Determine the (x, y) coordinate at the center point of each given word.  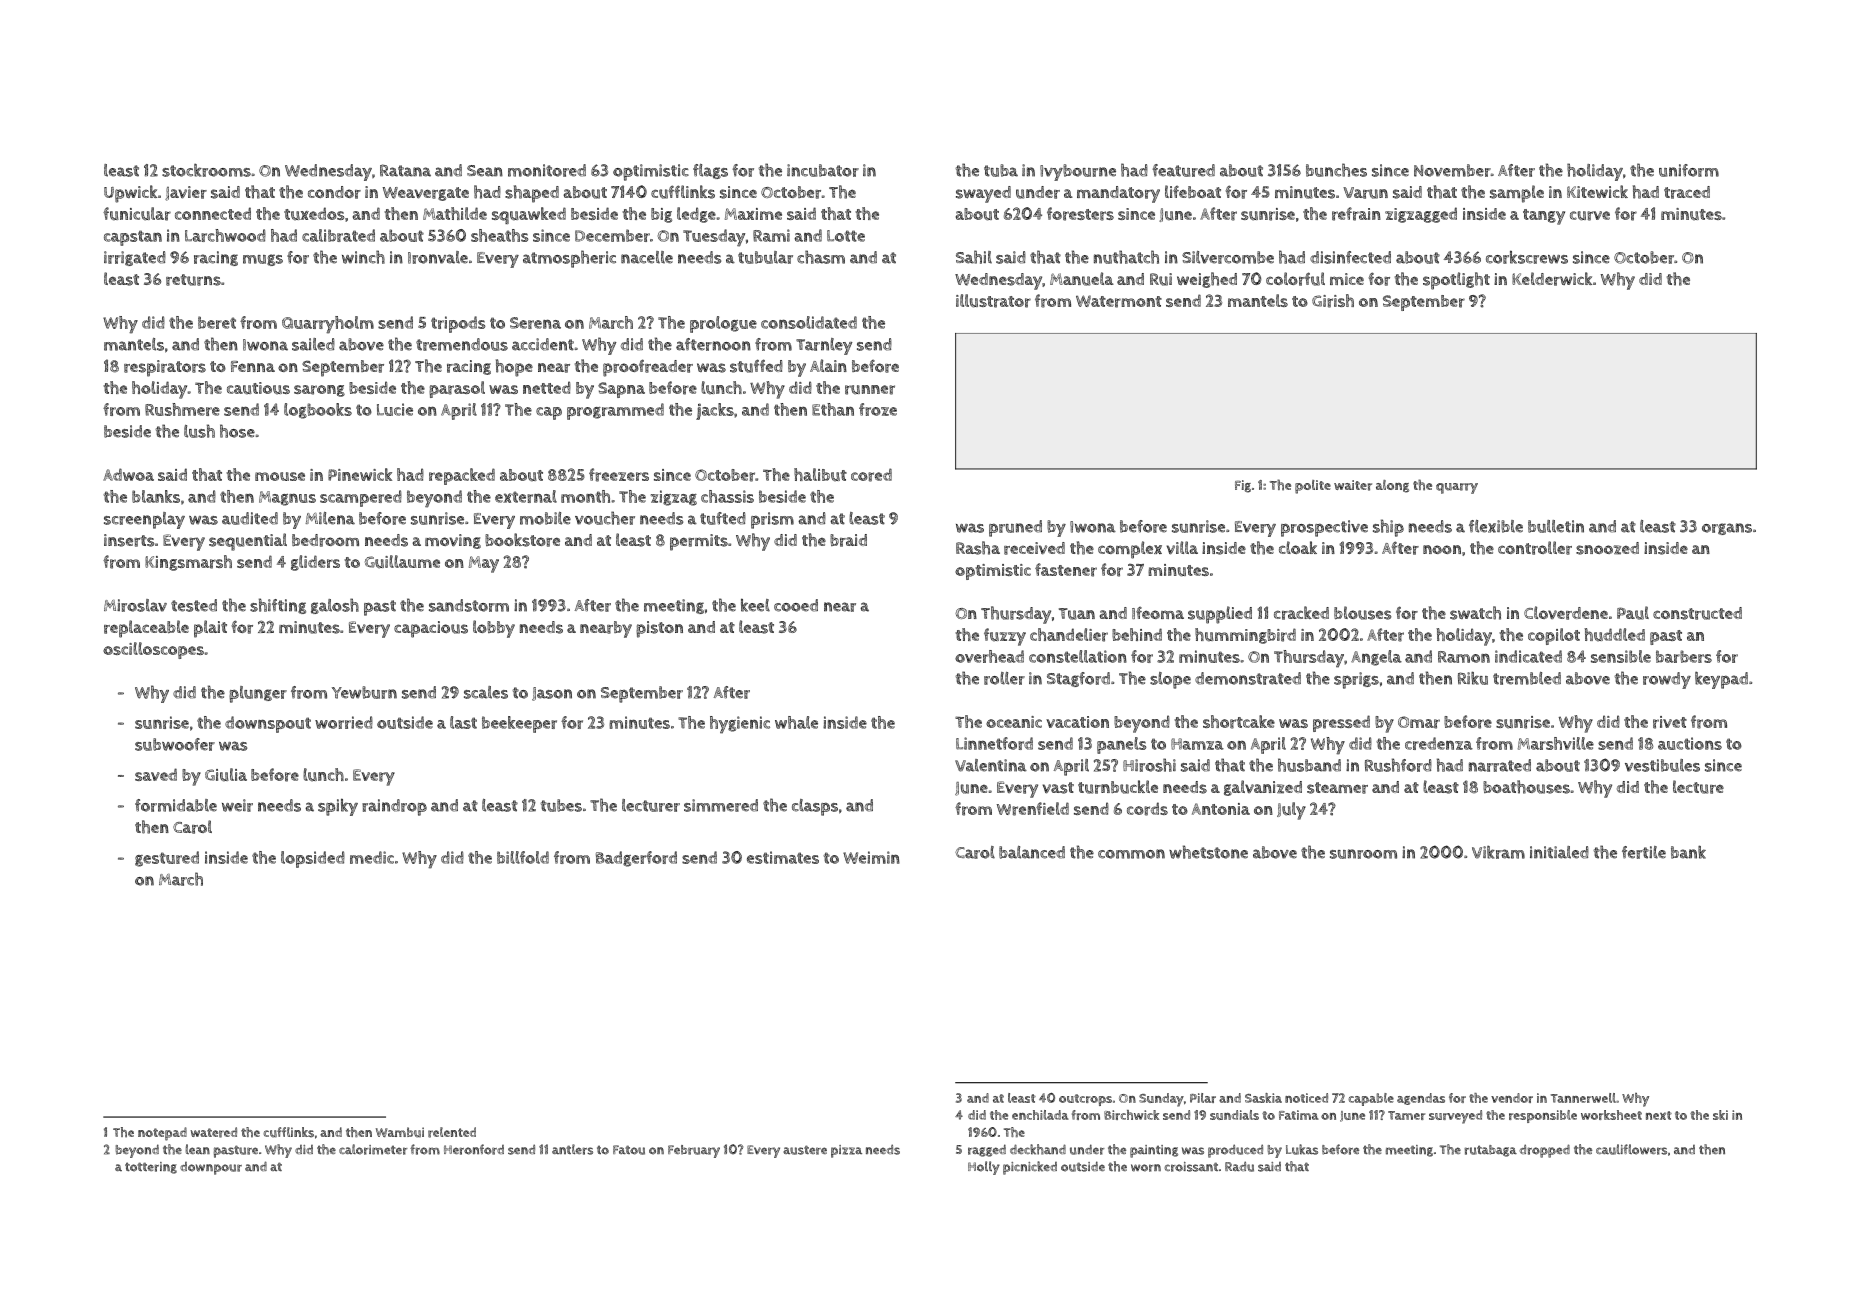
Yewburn (364, 692)
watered (214, 1132)
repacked (462, 476)
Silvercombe (1228, 257)
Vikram (1498, 852)
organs (1727, 529)
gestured (167, 859)
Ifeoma (1158, 613)
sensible (1621, 656)
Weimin (871, 857)
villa (1182, 548)
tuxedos (314, 214)
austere (805, 1150)
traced (1687, 192)
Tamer (1406, 1115)
